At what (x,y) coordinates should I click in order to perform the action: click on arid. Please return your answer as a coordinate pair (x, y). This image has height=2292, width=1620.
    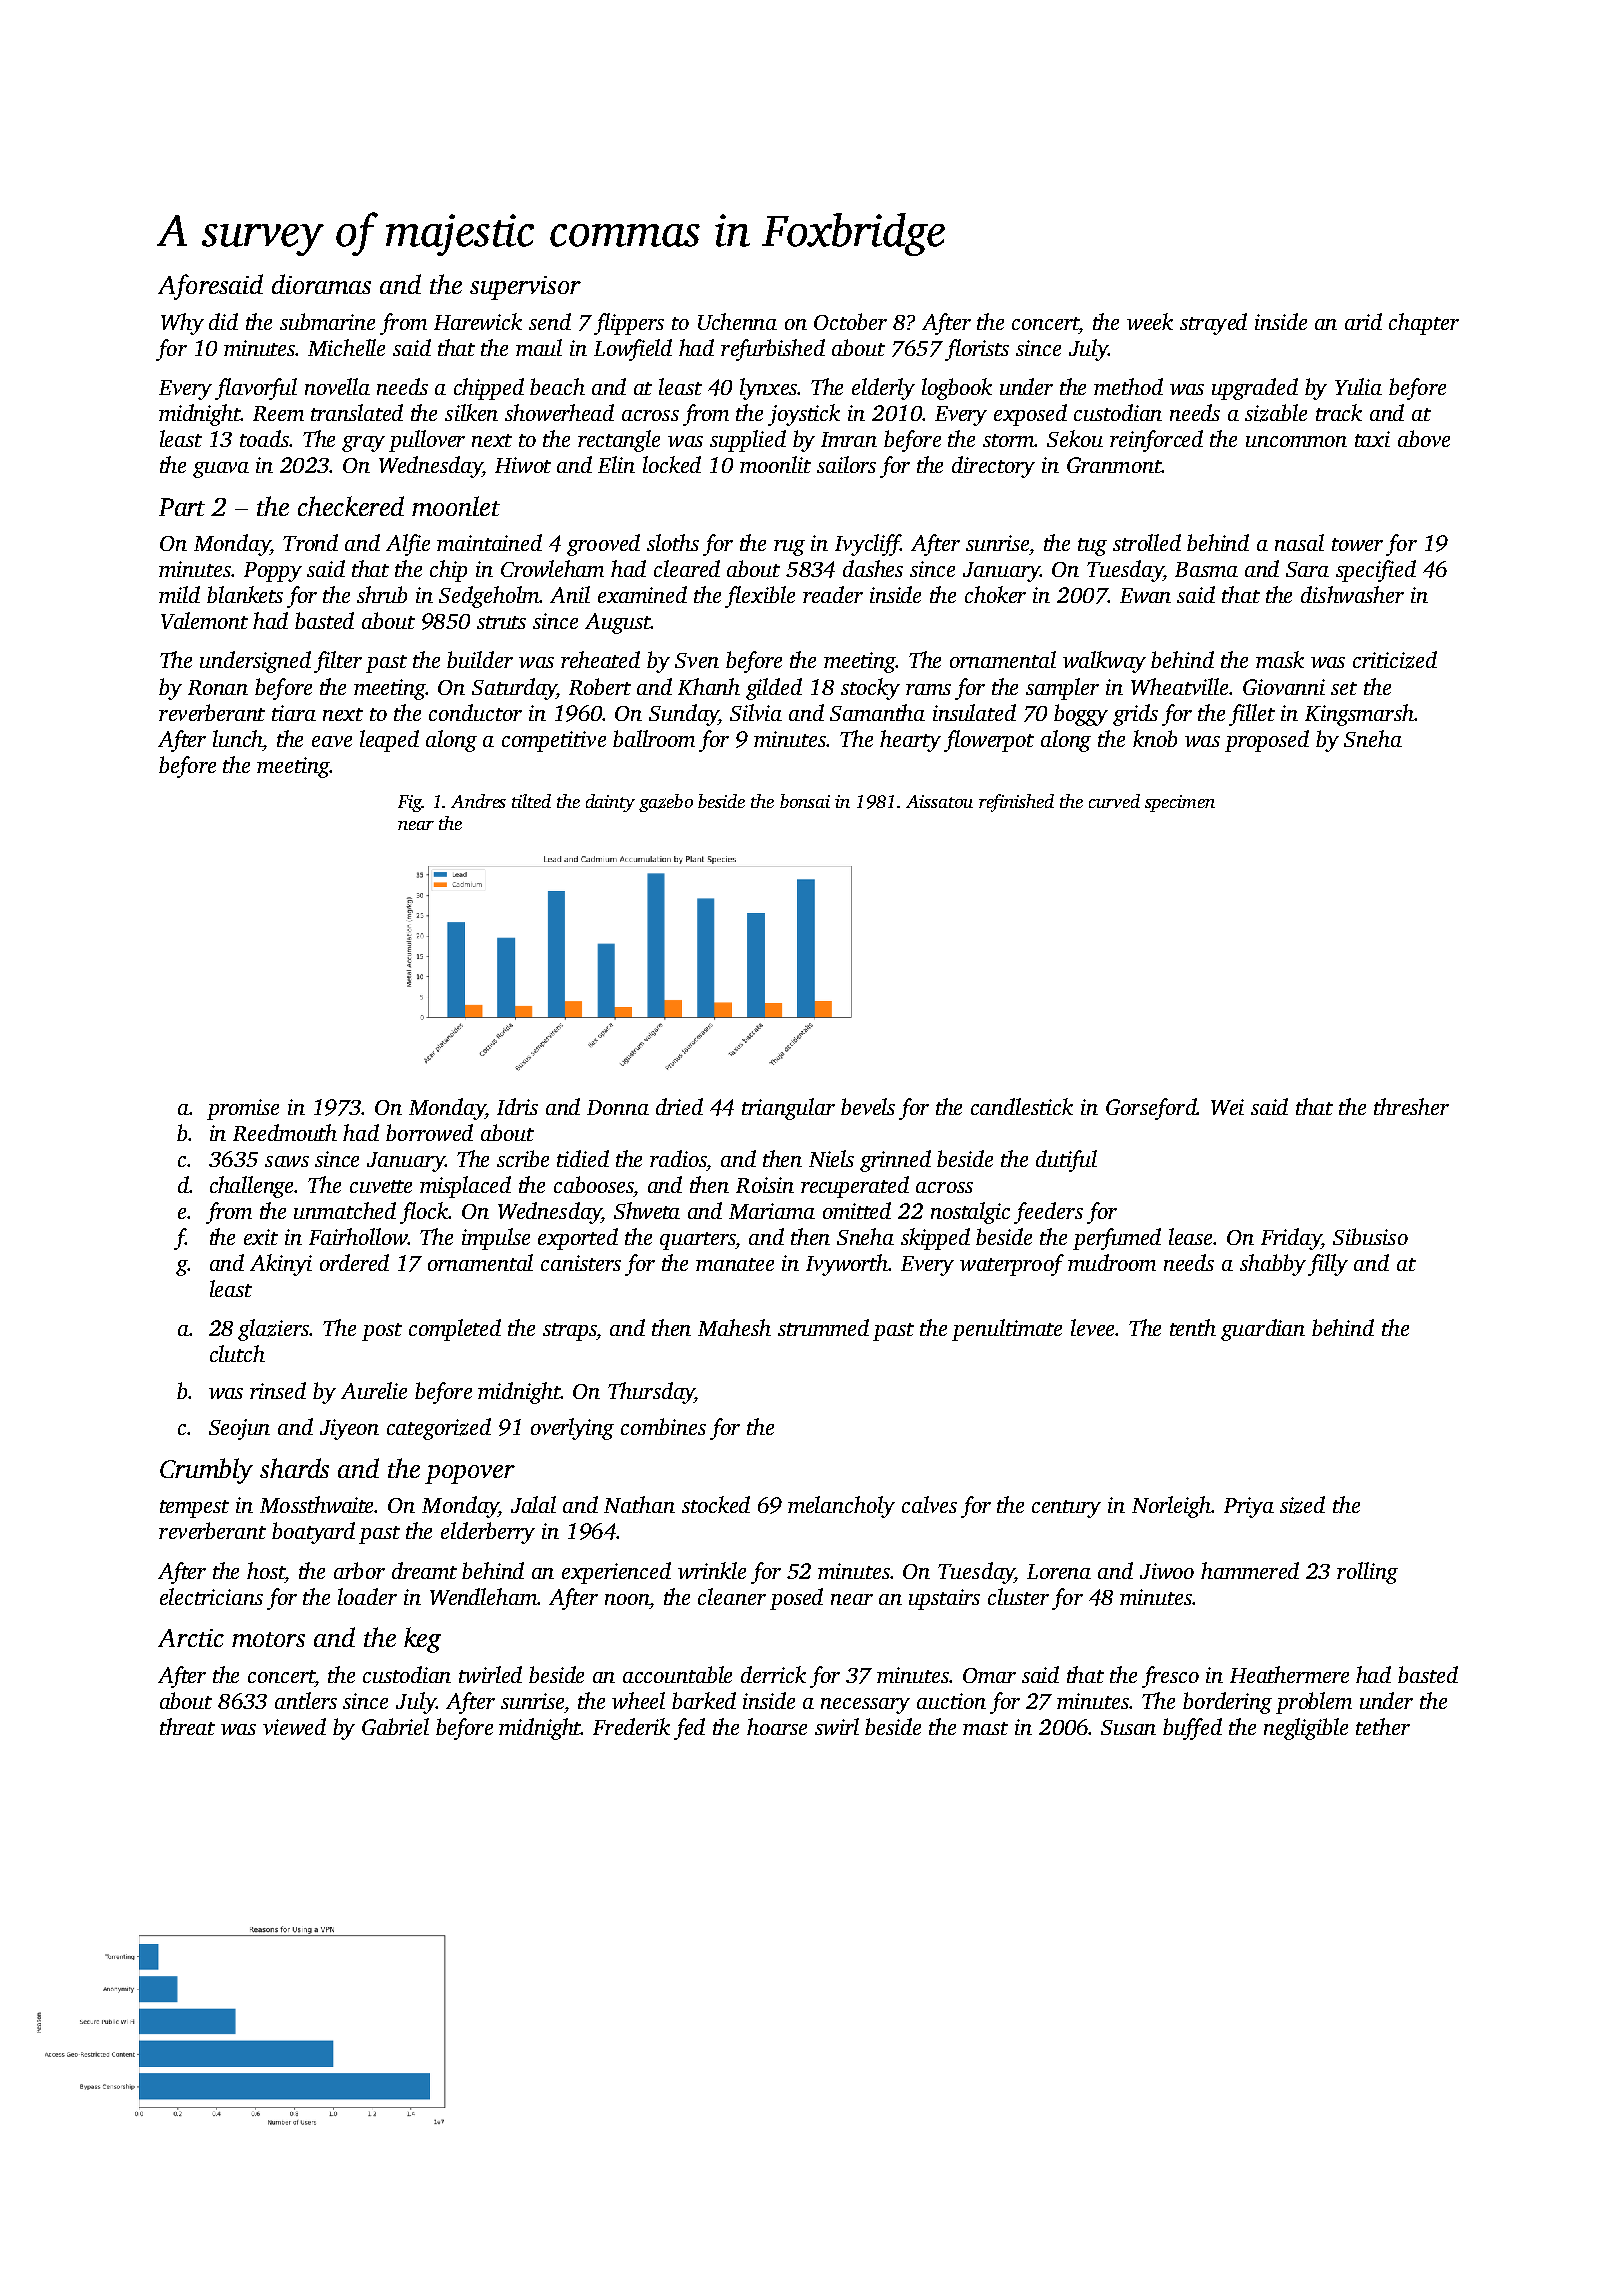
    Looking at the image, I should click on (1363, 321).
